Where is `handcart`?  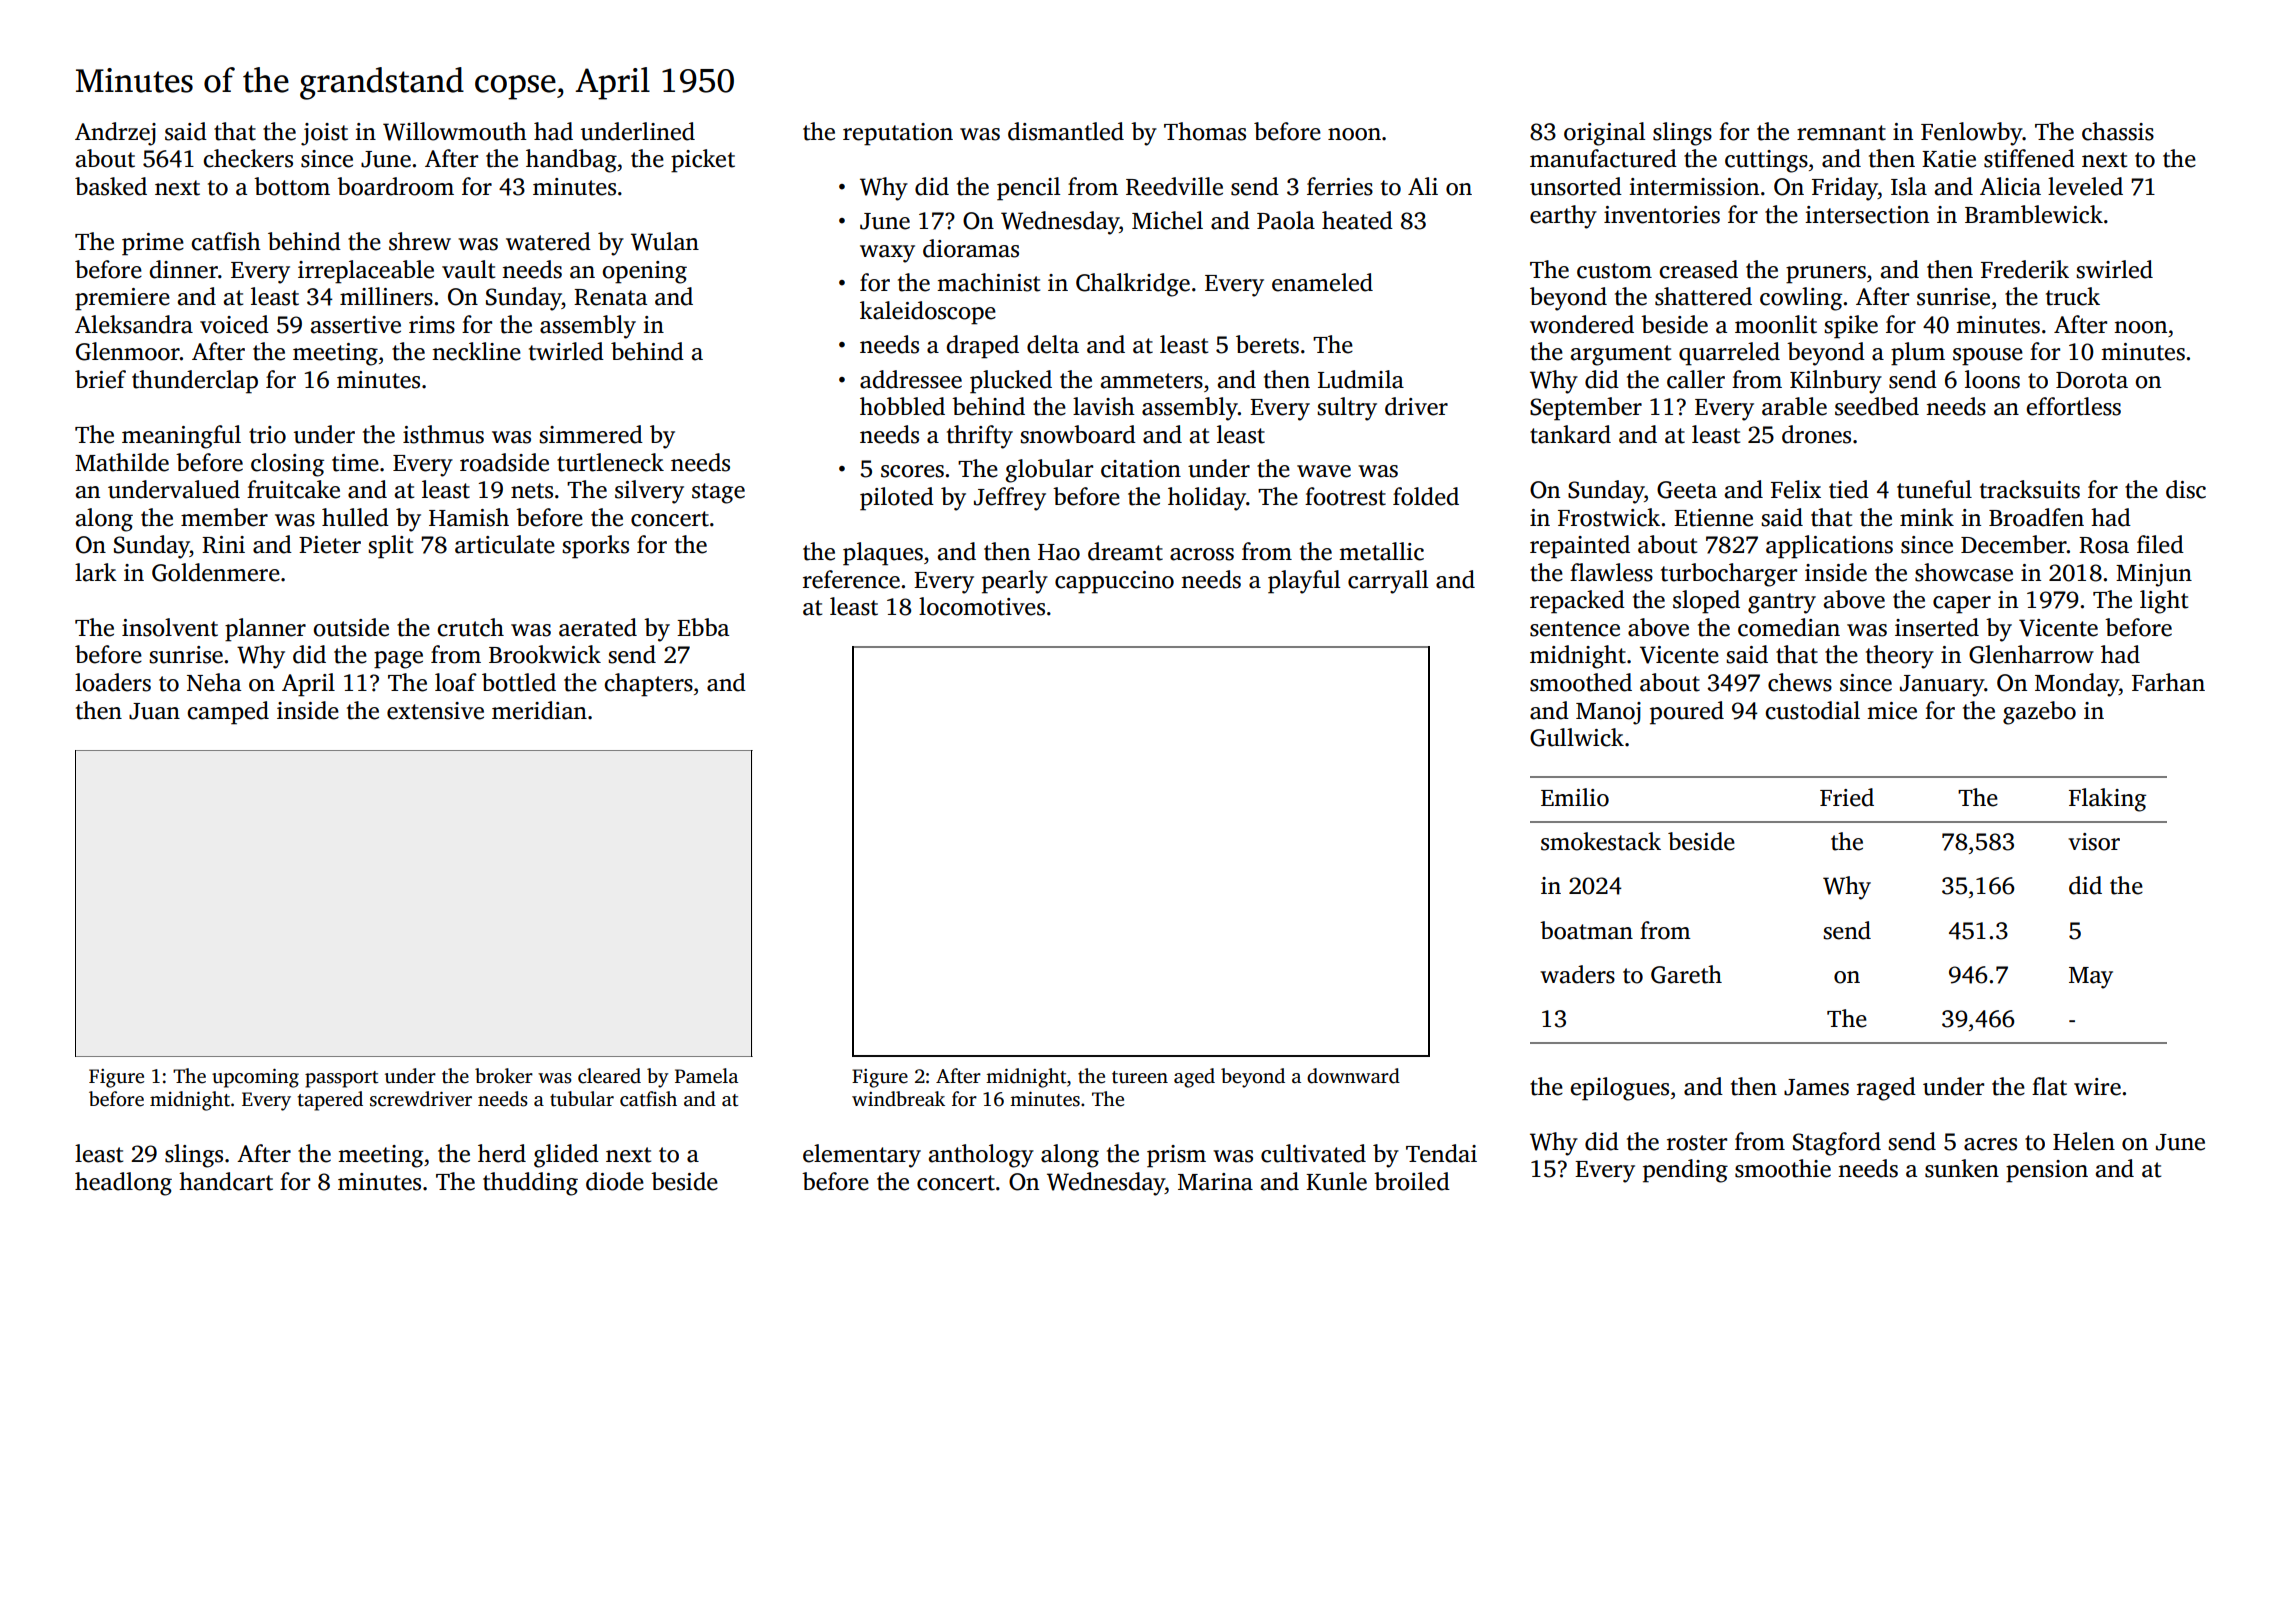 handcart is located at coordinates (226, 1181).
